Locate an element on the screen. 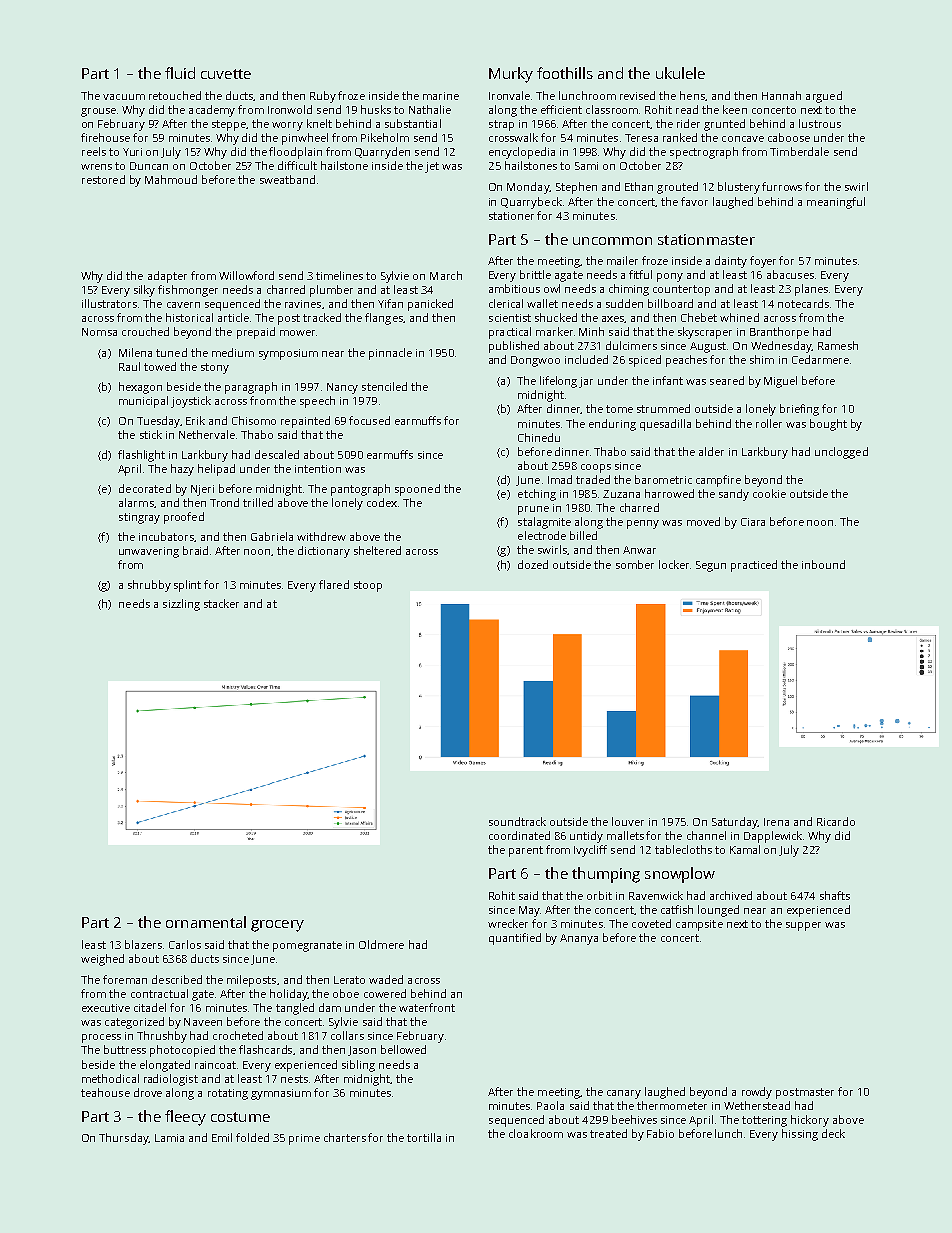  Oldmere is located at coordinates (381, 944).
